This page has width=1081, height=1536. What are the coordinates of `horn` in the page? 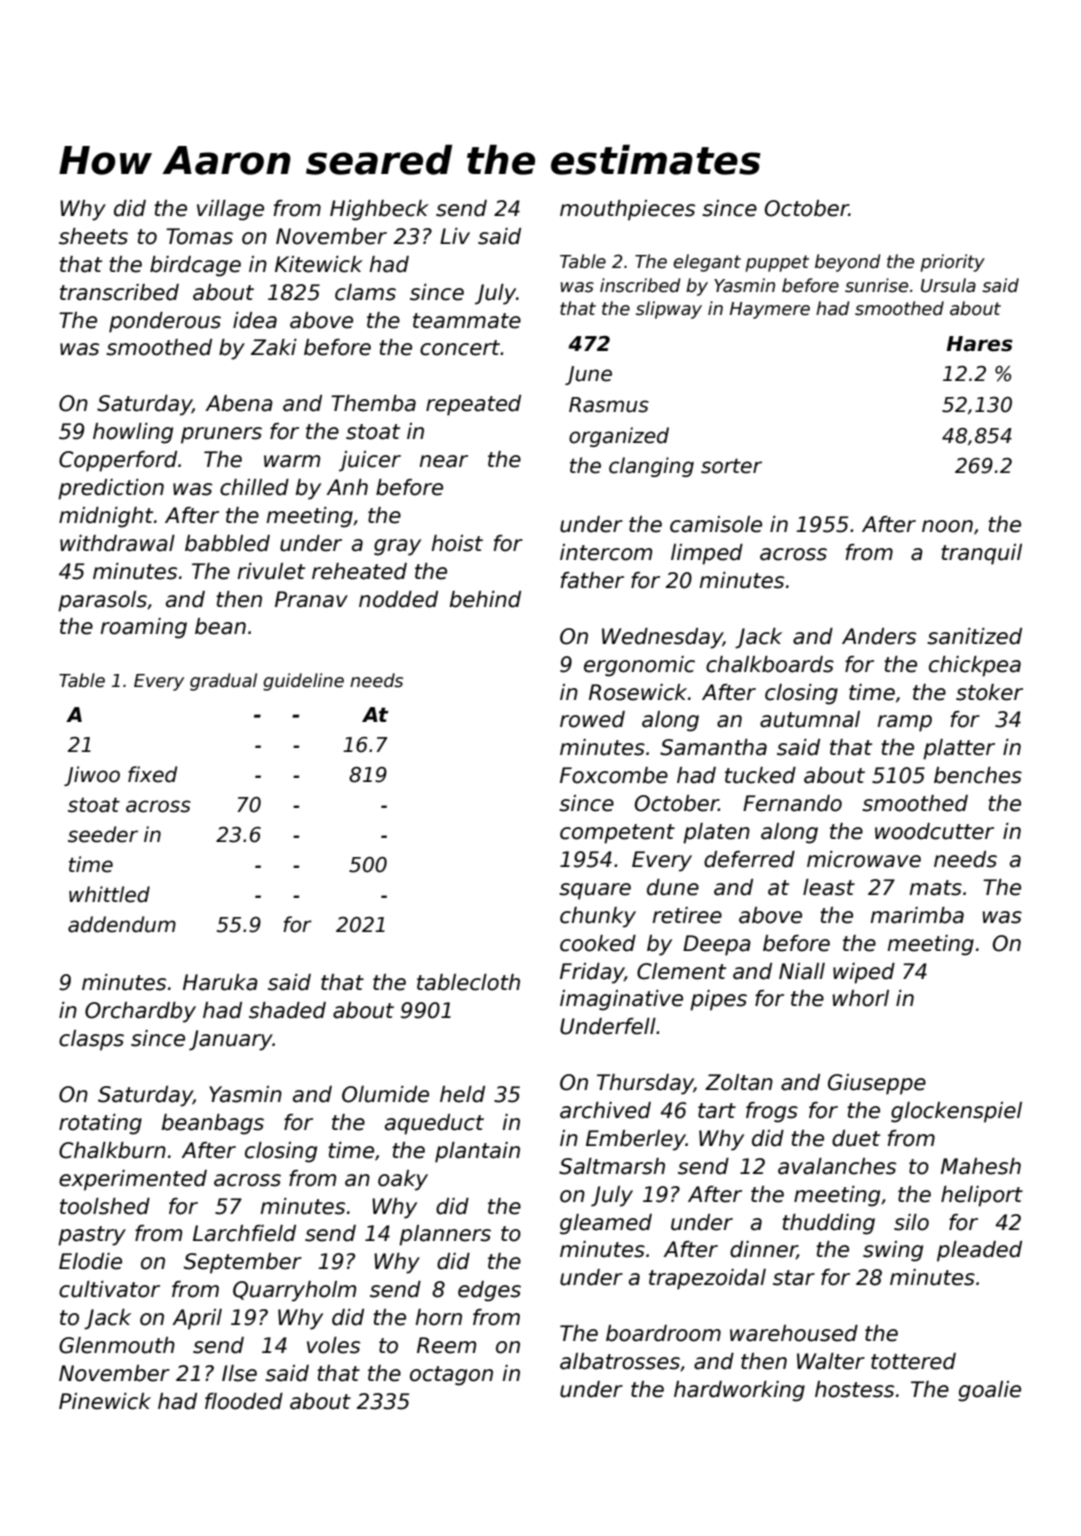 It's located at (438, 1317).
